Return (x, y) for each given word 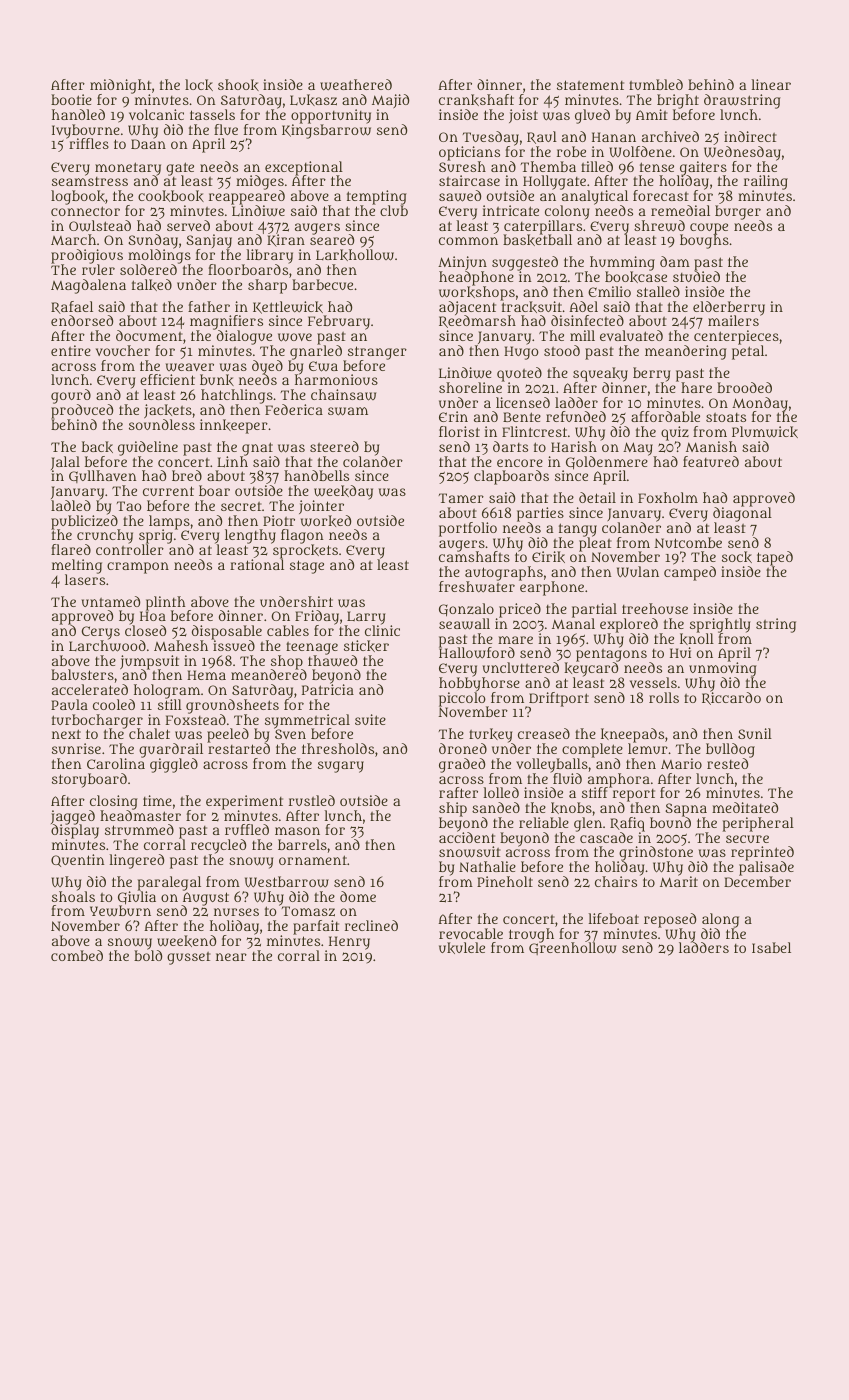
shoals (73, 896)
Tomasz (308, 911)
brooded (744, 387)
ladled (71, 505)
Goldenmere (607, 463)
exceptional (304, 168)
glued (592, 116)
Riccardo (731, 698)
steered (334, 446)
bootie (71, 99)
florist (459, 431)
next (66, 734)
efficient (167, 379)
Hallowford (477, 653)
